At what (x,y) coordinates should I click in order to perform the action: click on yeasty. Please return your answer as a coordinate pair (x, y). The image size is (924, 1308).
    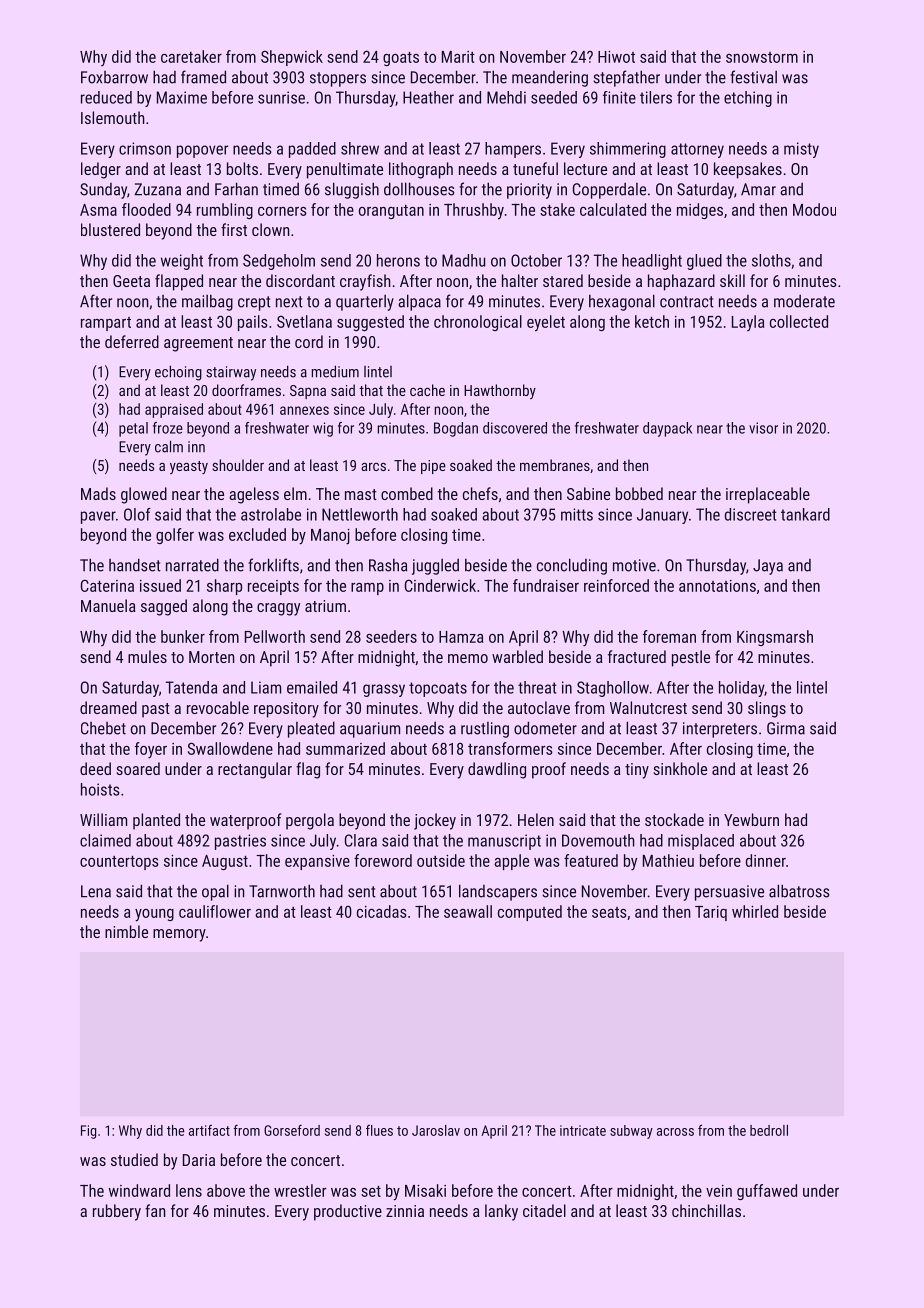
    Looking at the image, I should click on (189, 467).
